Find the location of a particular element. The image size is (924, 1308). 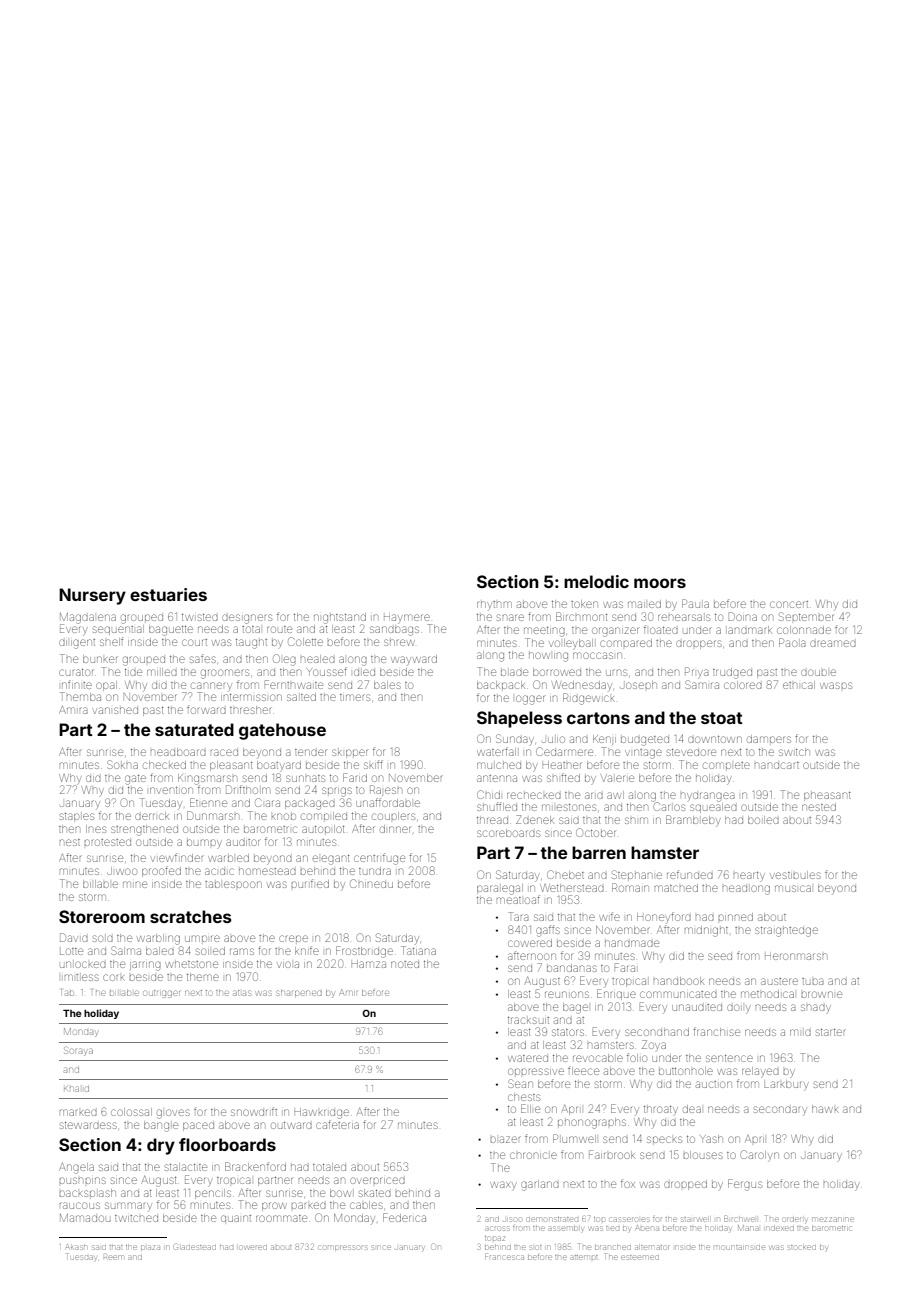

dreamed is located at coordinates (833, 643).
